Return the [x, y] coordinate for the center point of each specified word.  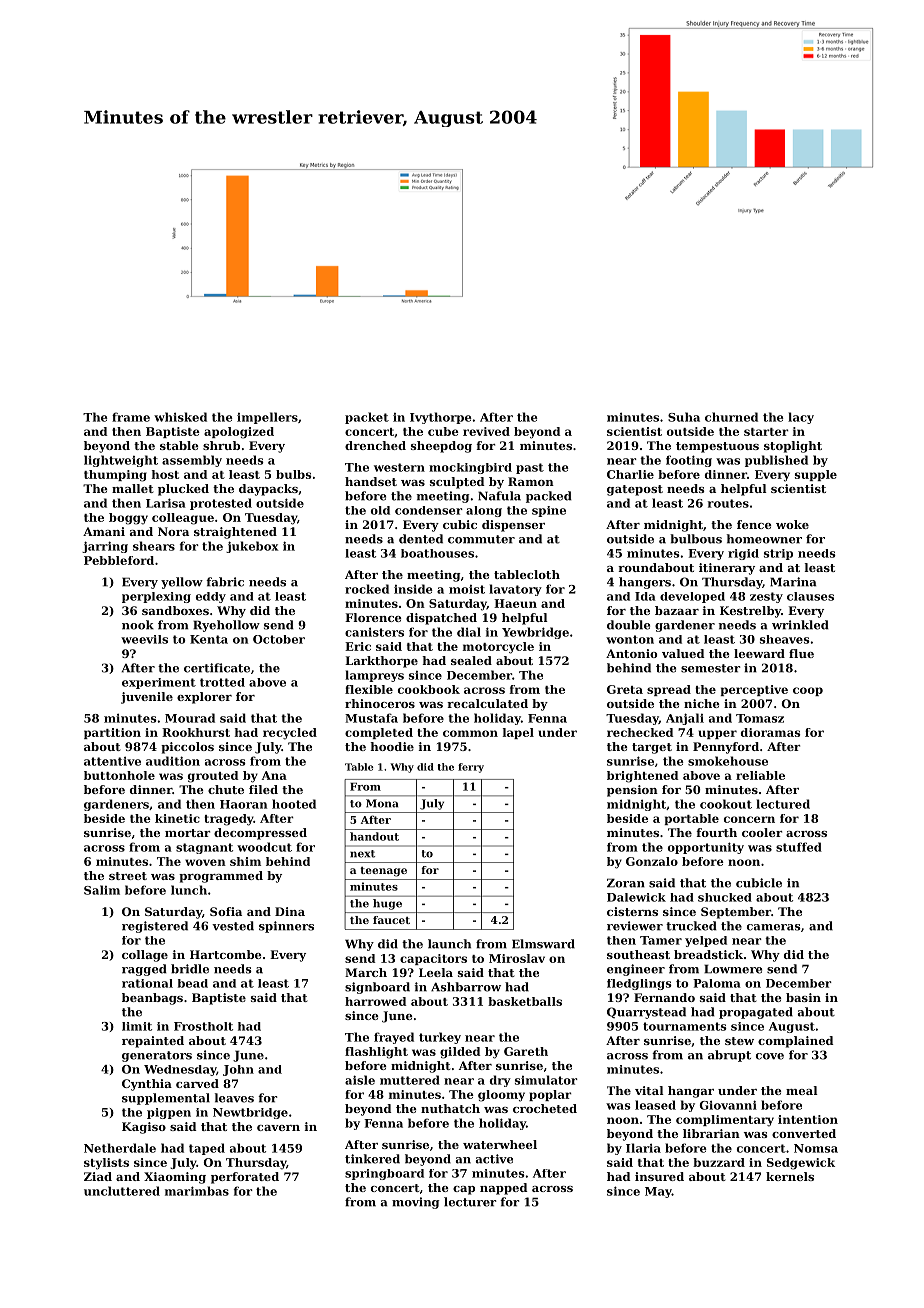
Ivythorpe [440, 418]
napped [503, 1189]
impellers [267, 418]
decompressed [260, 834]
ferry [471, 768]
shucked [725, 897]
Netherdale [120, 1148]
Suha [684, 417]
